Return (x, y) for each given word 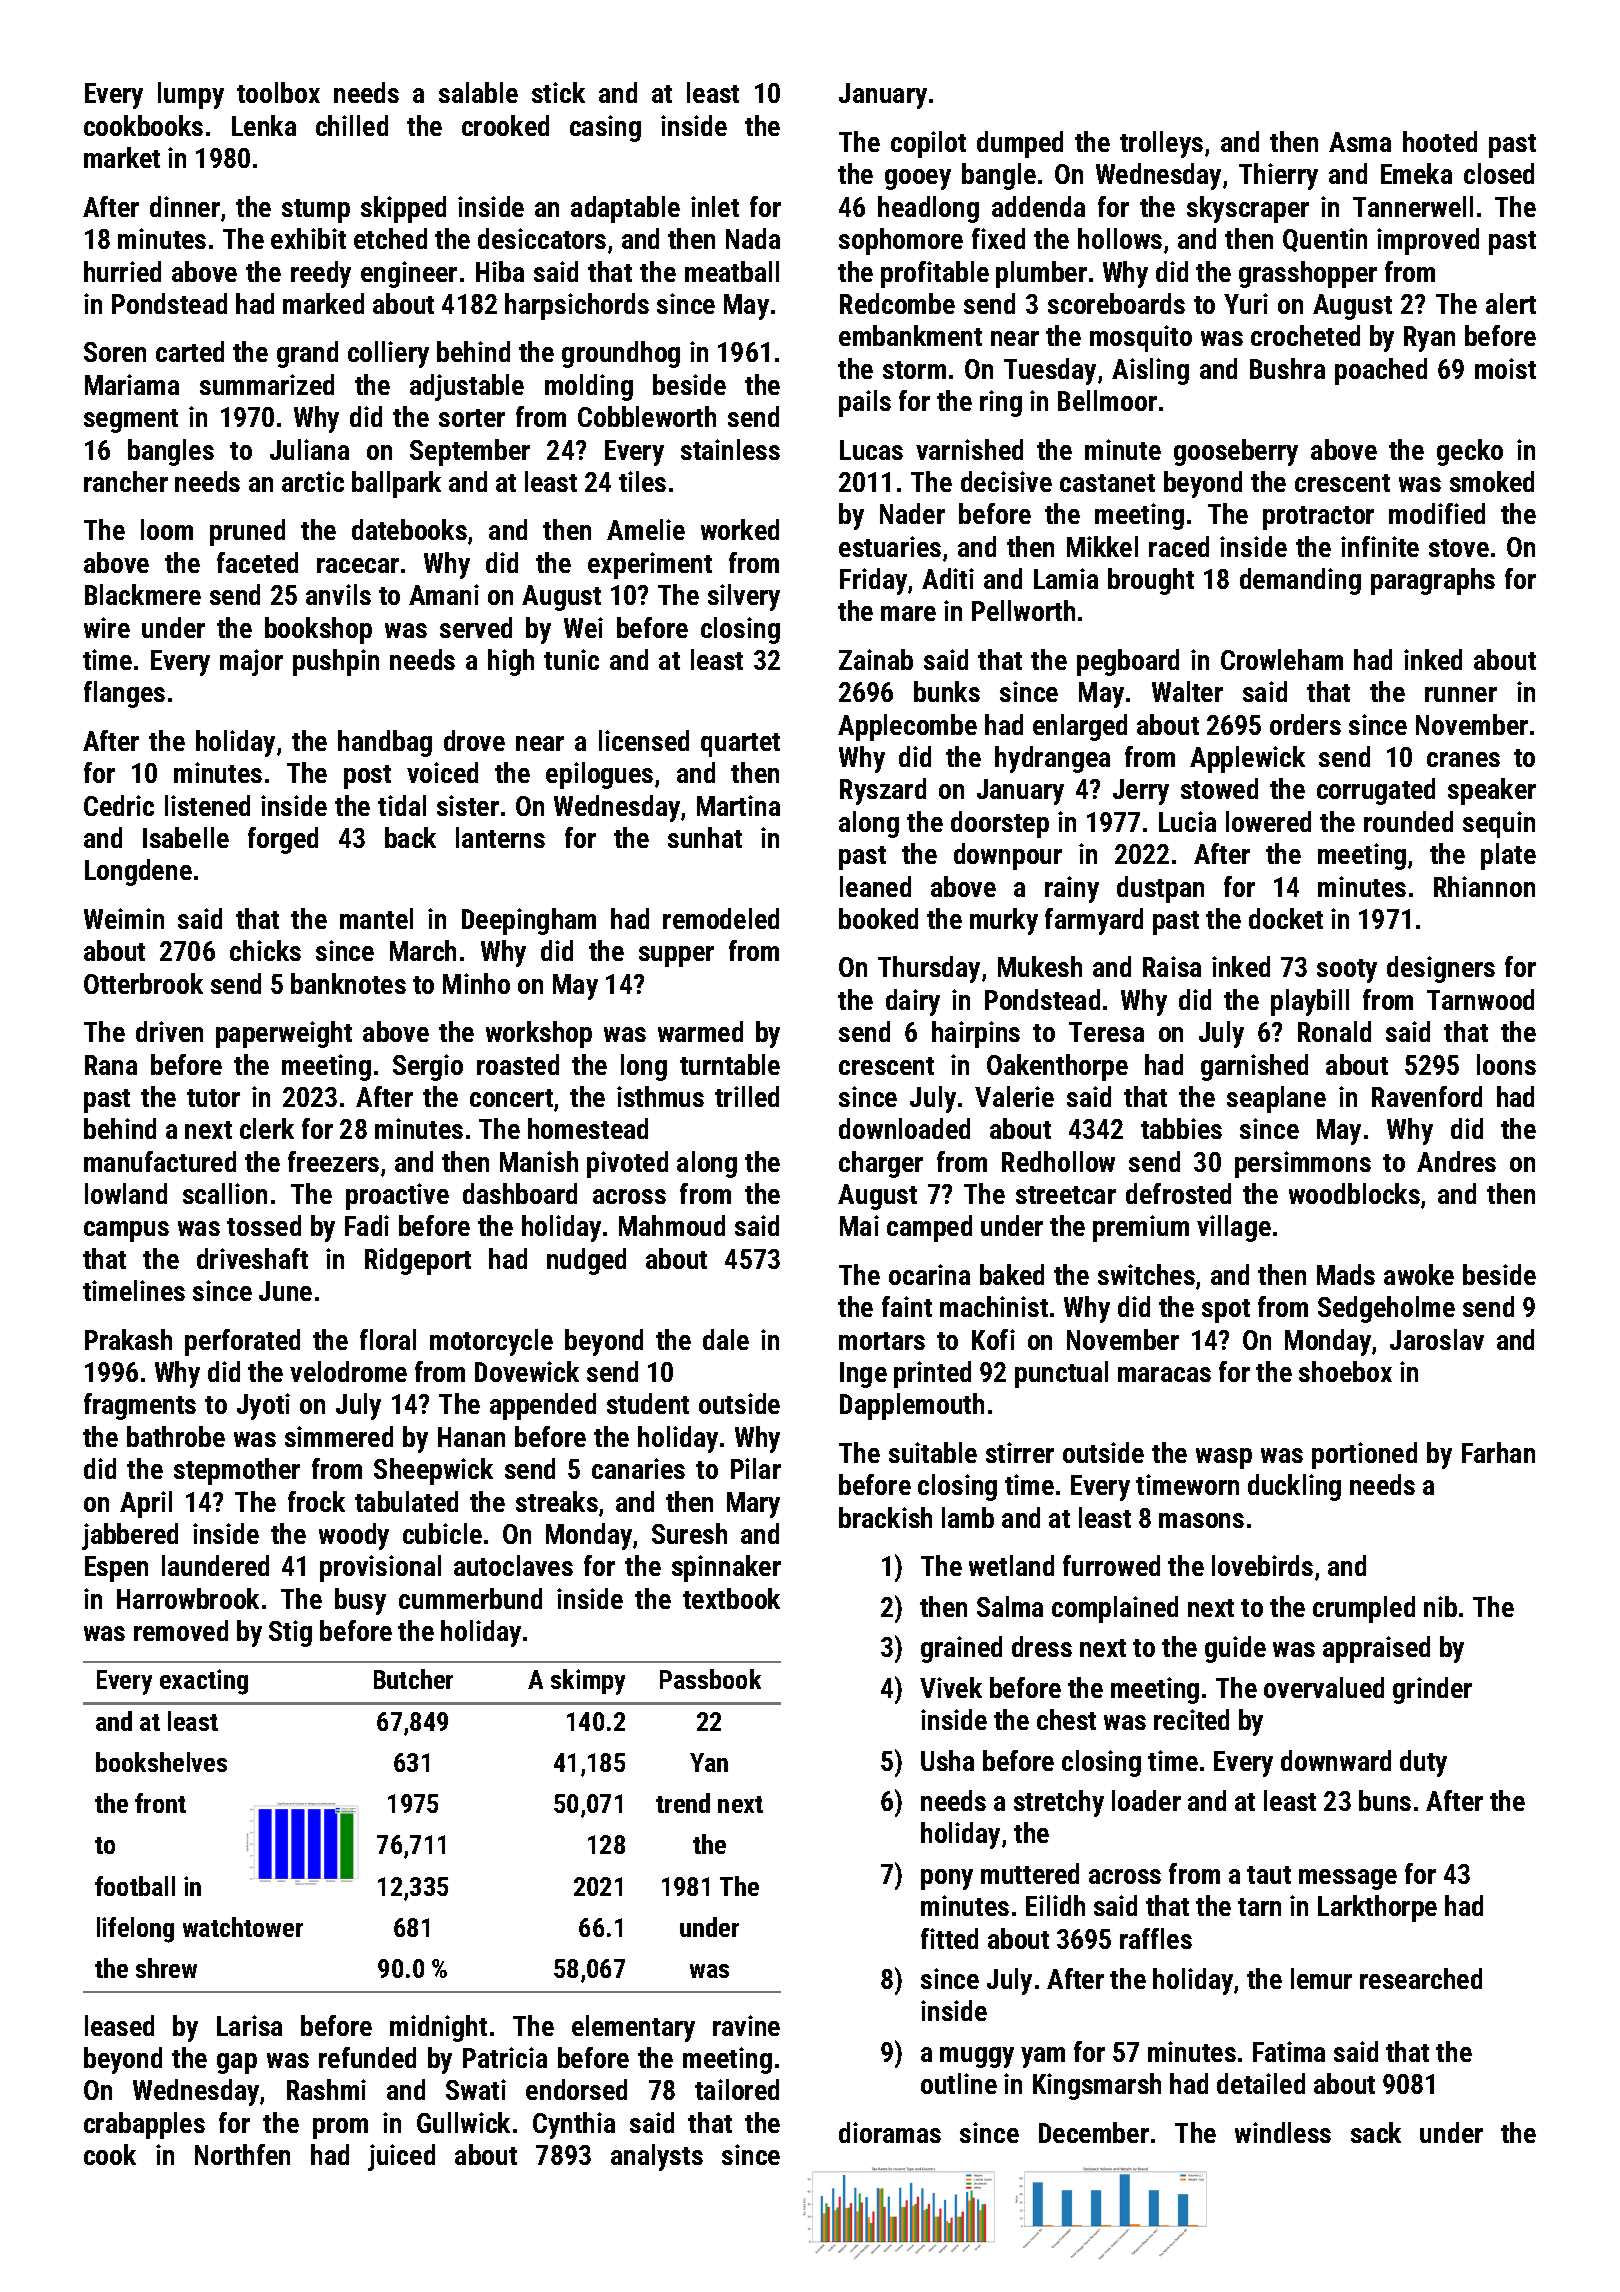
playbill (1310, 1002)
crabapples (144, 2125)
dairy (913, 1002)
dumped (1020, 144)
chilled (352, 125)
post (367, 777)
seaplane (1276, 1099)
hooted (1440, 141)
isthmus (660, 1096)
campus (126, 1231)
